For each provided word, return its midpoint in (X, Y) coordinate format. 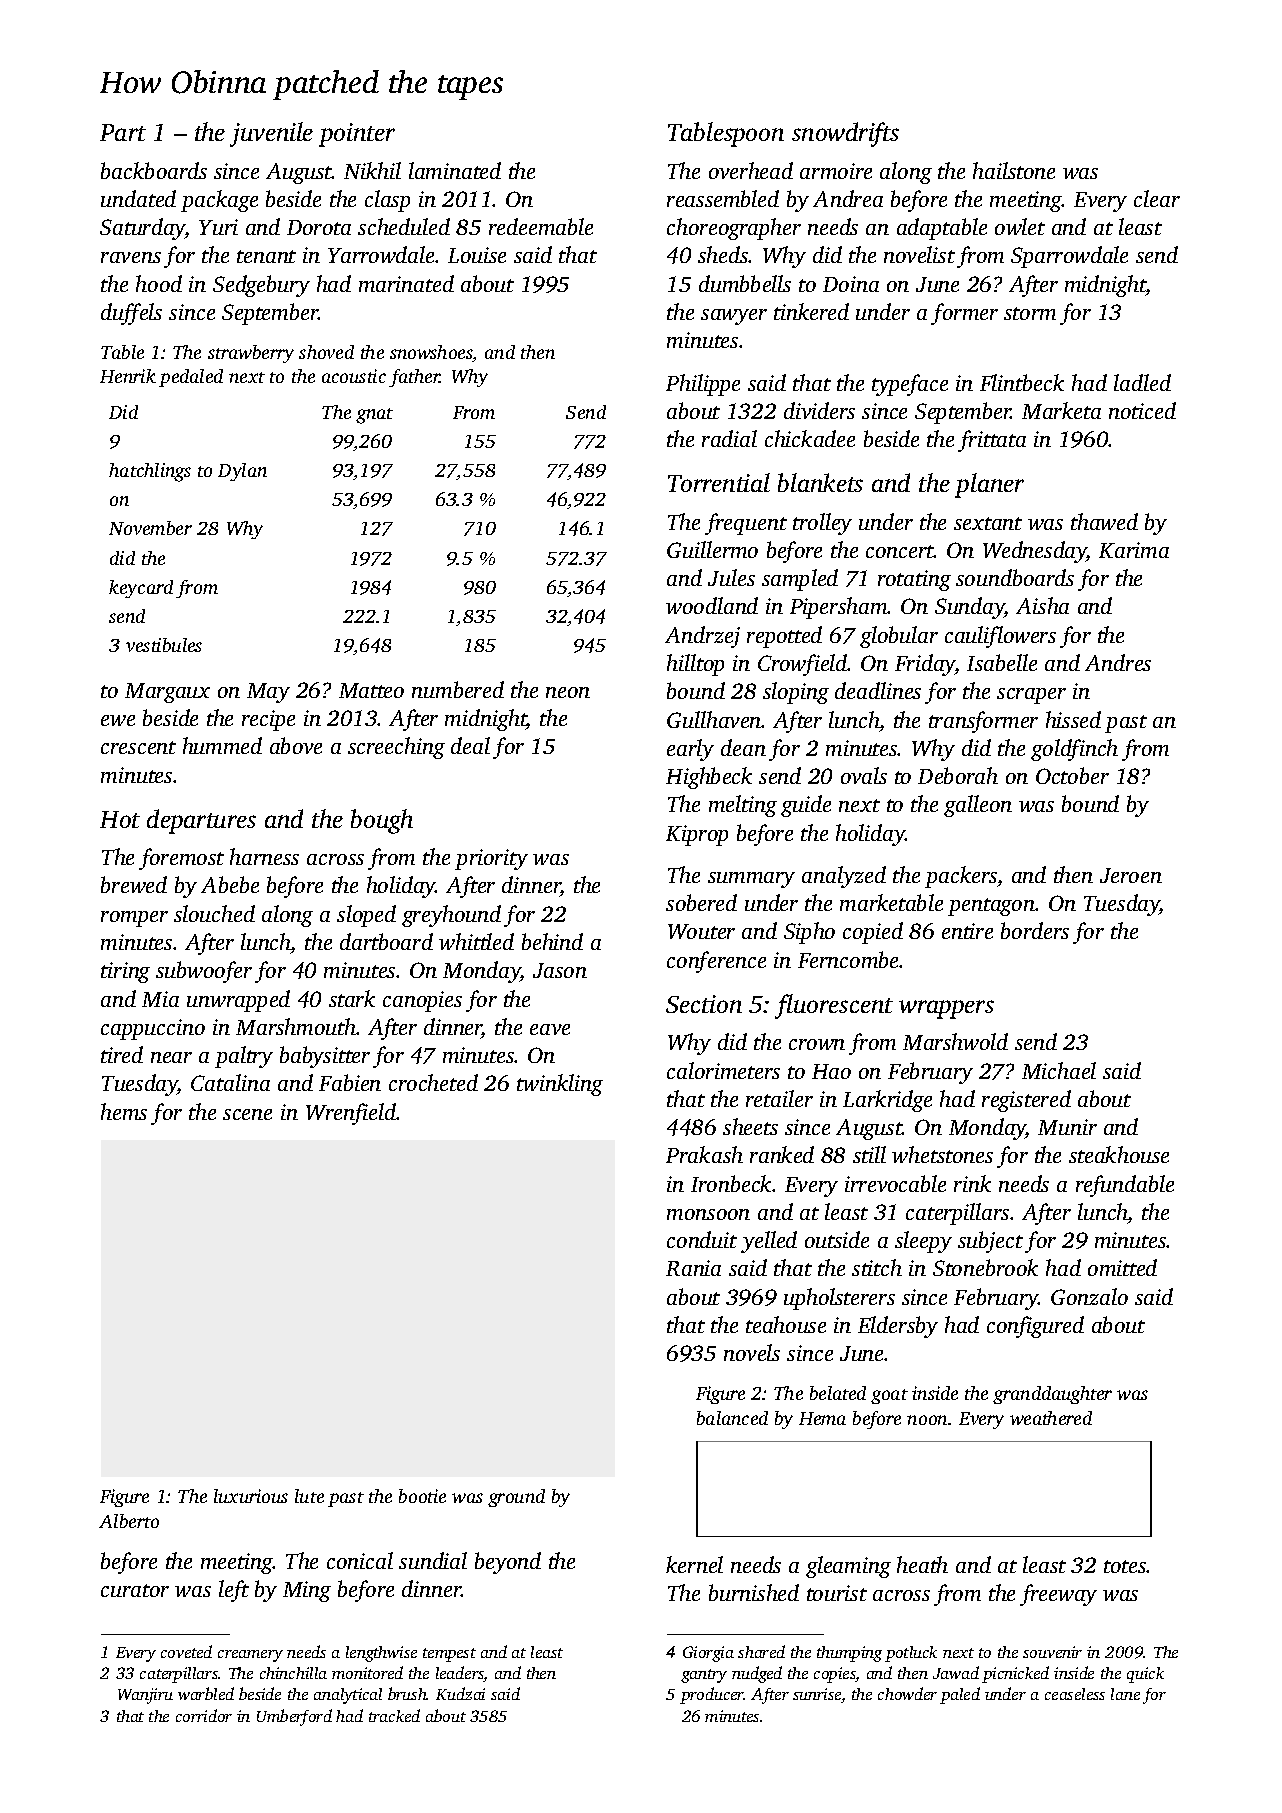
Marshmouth (296, 1026)
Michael (1059, 1070)
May (268, 693)
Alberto (129, 1521)
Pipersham (839, 608)
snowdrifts (845, 134)
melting (743, 806)
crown (817, 1044)
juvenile (271, 134)
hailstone (1014, 170)
